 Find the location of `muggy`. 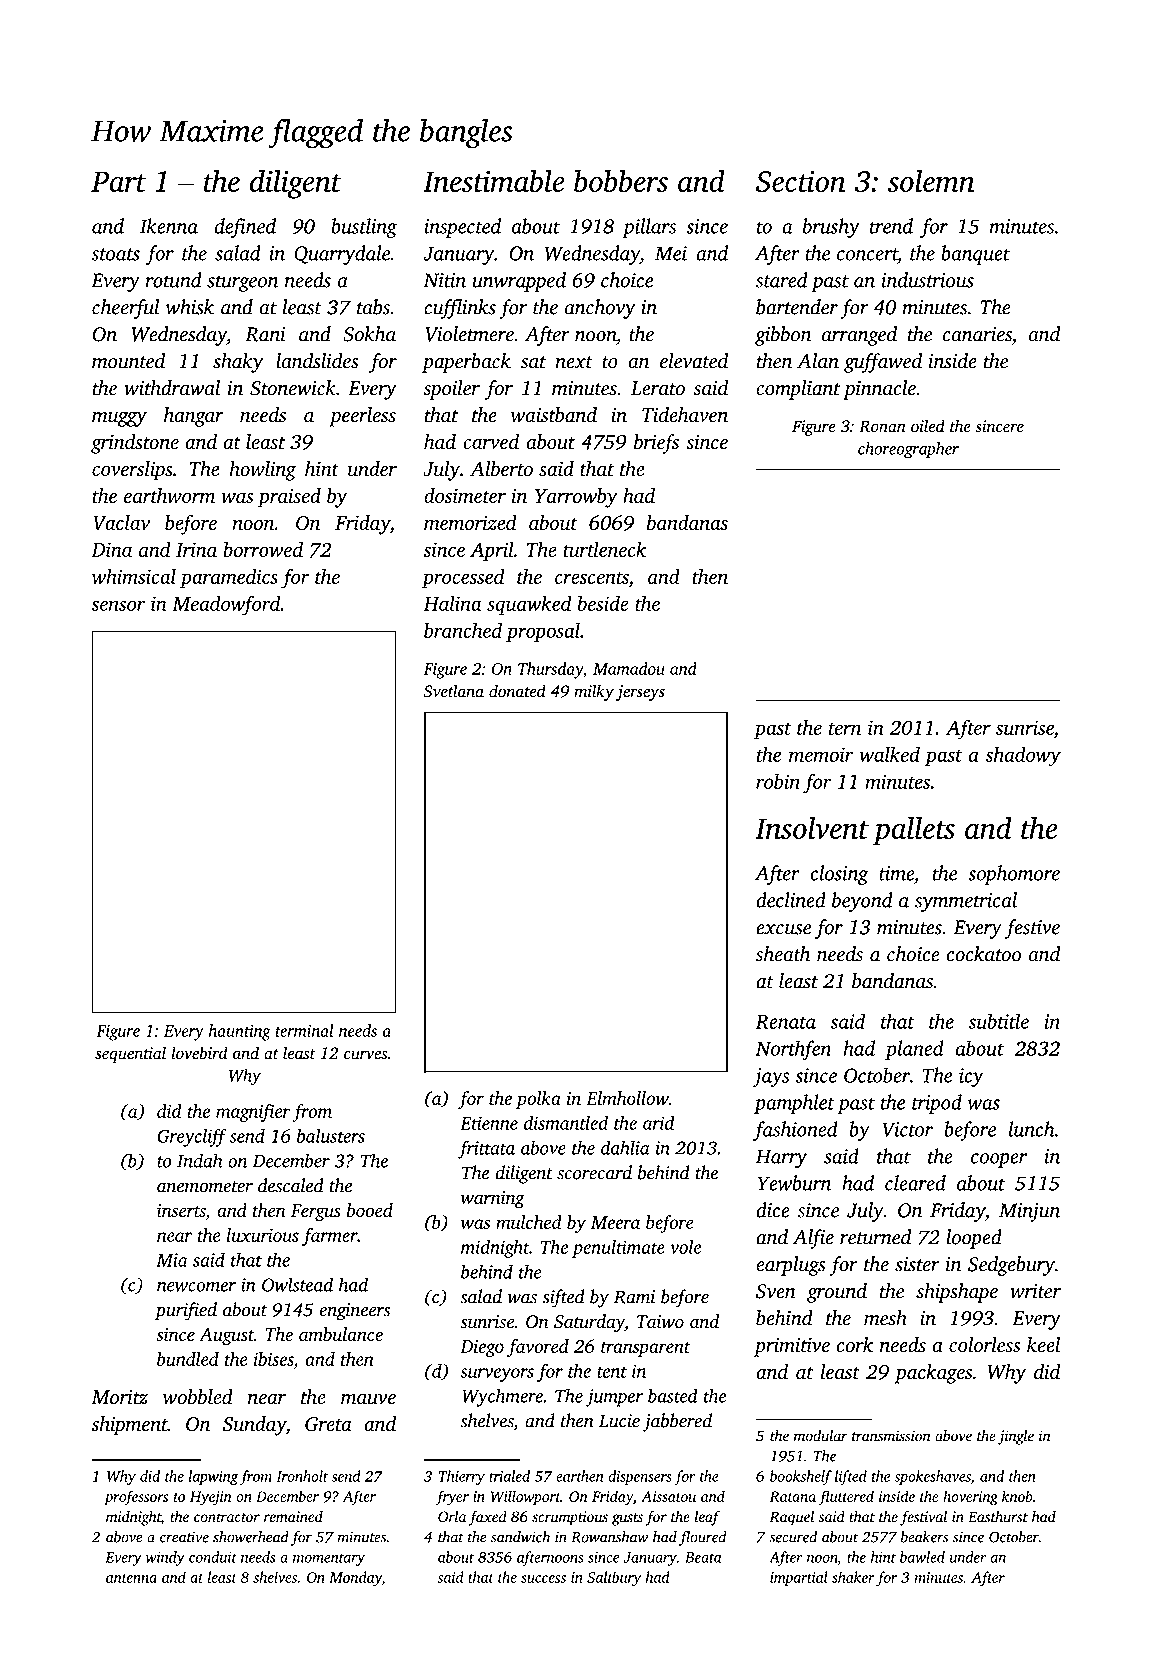

muggy is located at coordinates (119, 419).
